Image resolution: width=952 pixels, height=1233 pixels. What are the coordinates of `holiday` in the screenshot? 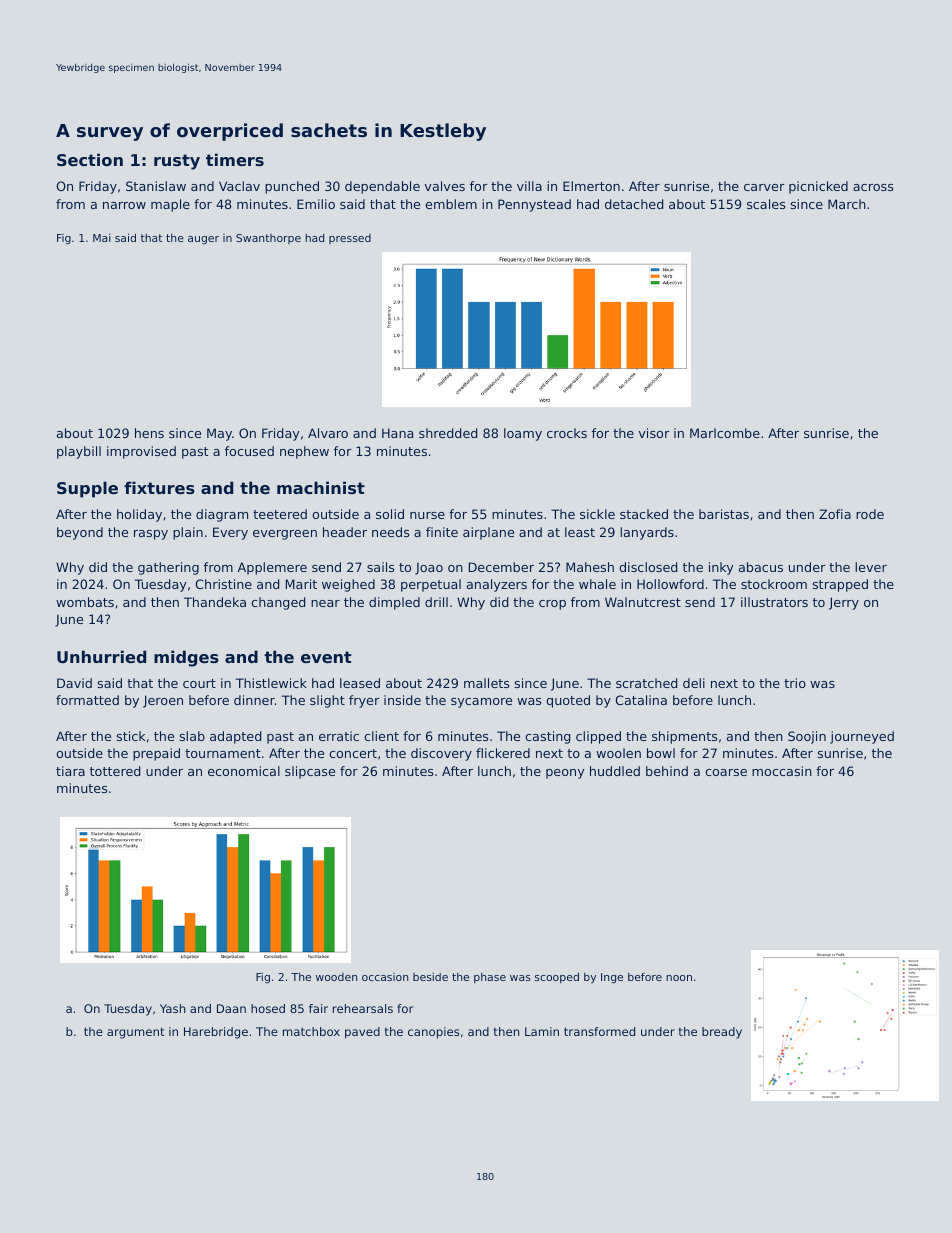 It's located at (139, 515).
